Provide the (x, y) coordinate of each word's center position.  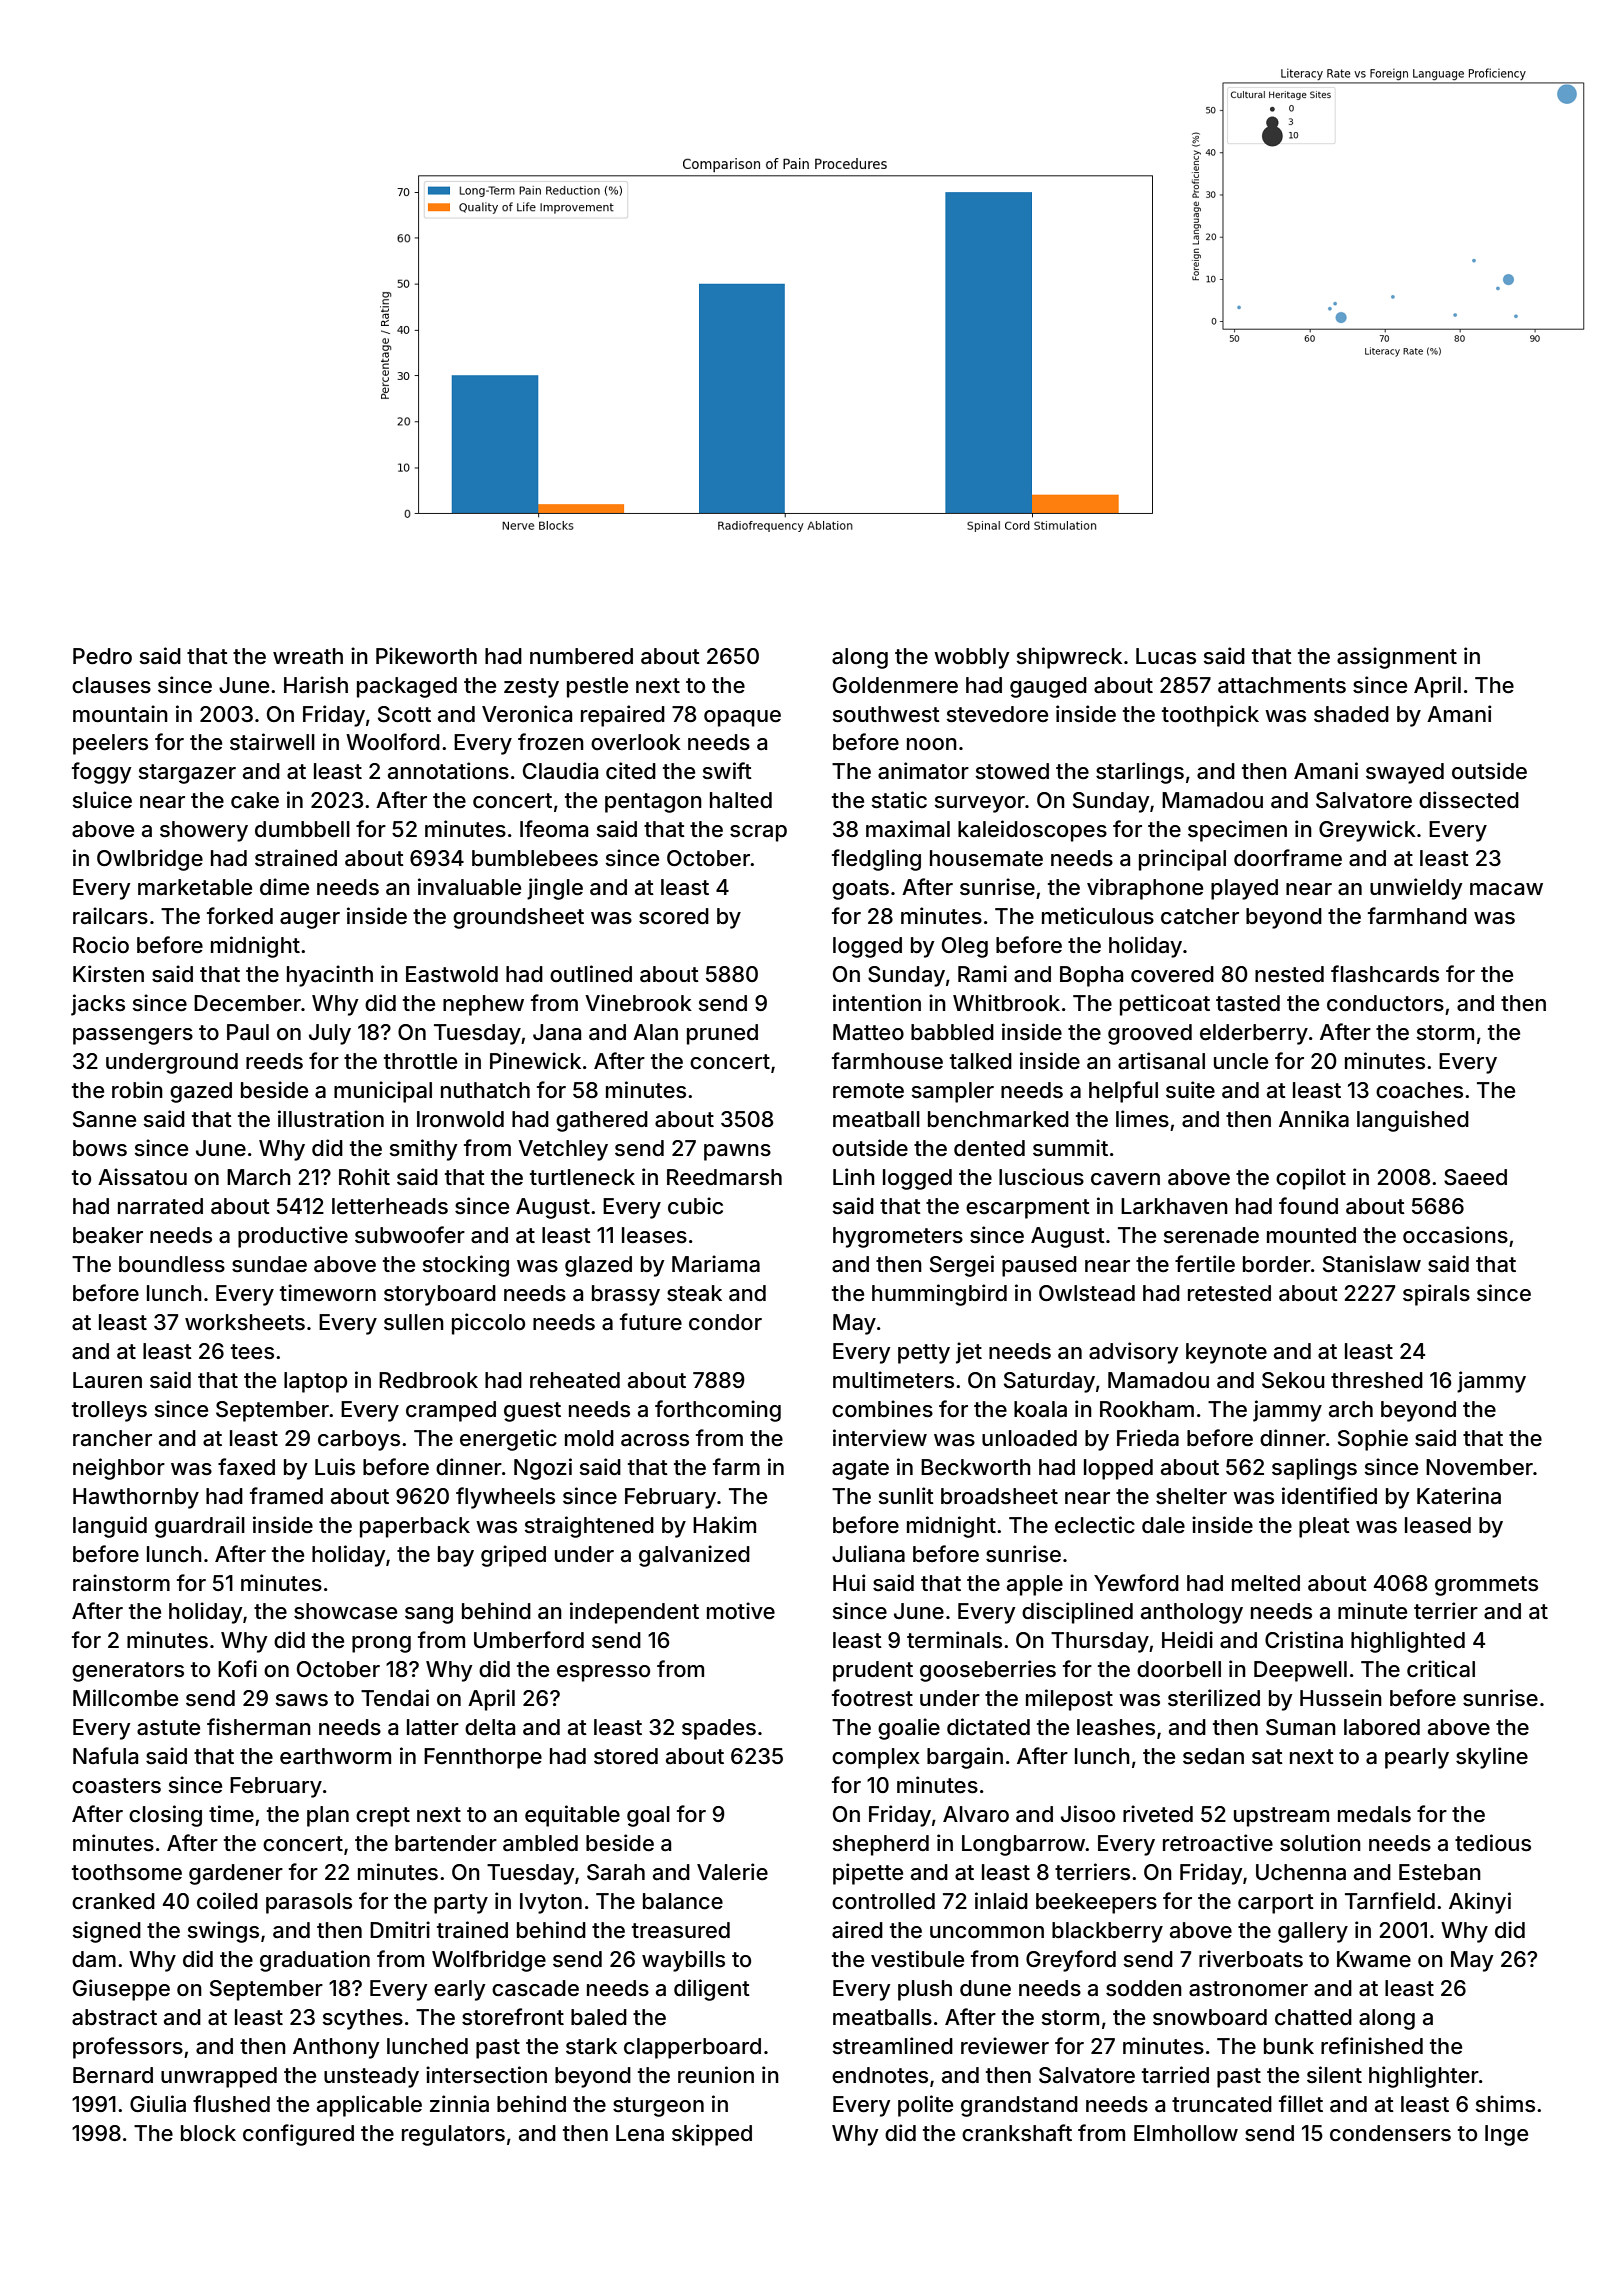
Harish (316, 685)
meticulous (1098, 916)
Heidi (1187, 1640)
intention (877, 1002)
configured (298, 2135)
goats (860, 890)
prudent (873, 1671)
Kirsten (108, 974)
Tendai (395, 1698)
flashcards (1385, 974)
